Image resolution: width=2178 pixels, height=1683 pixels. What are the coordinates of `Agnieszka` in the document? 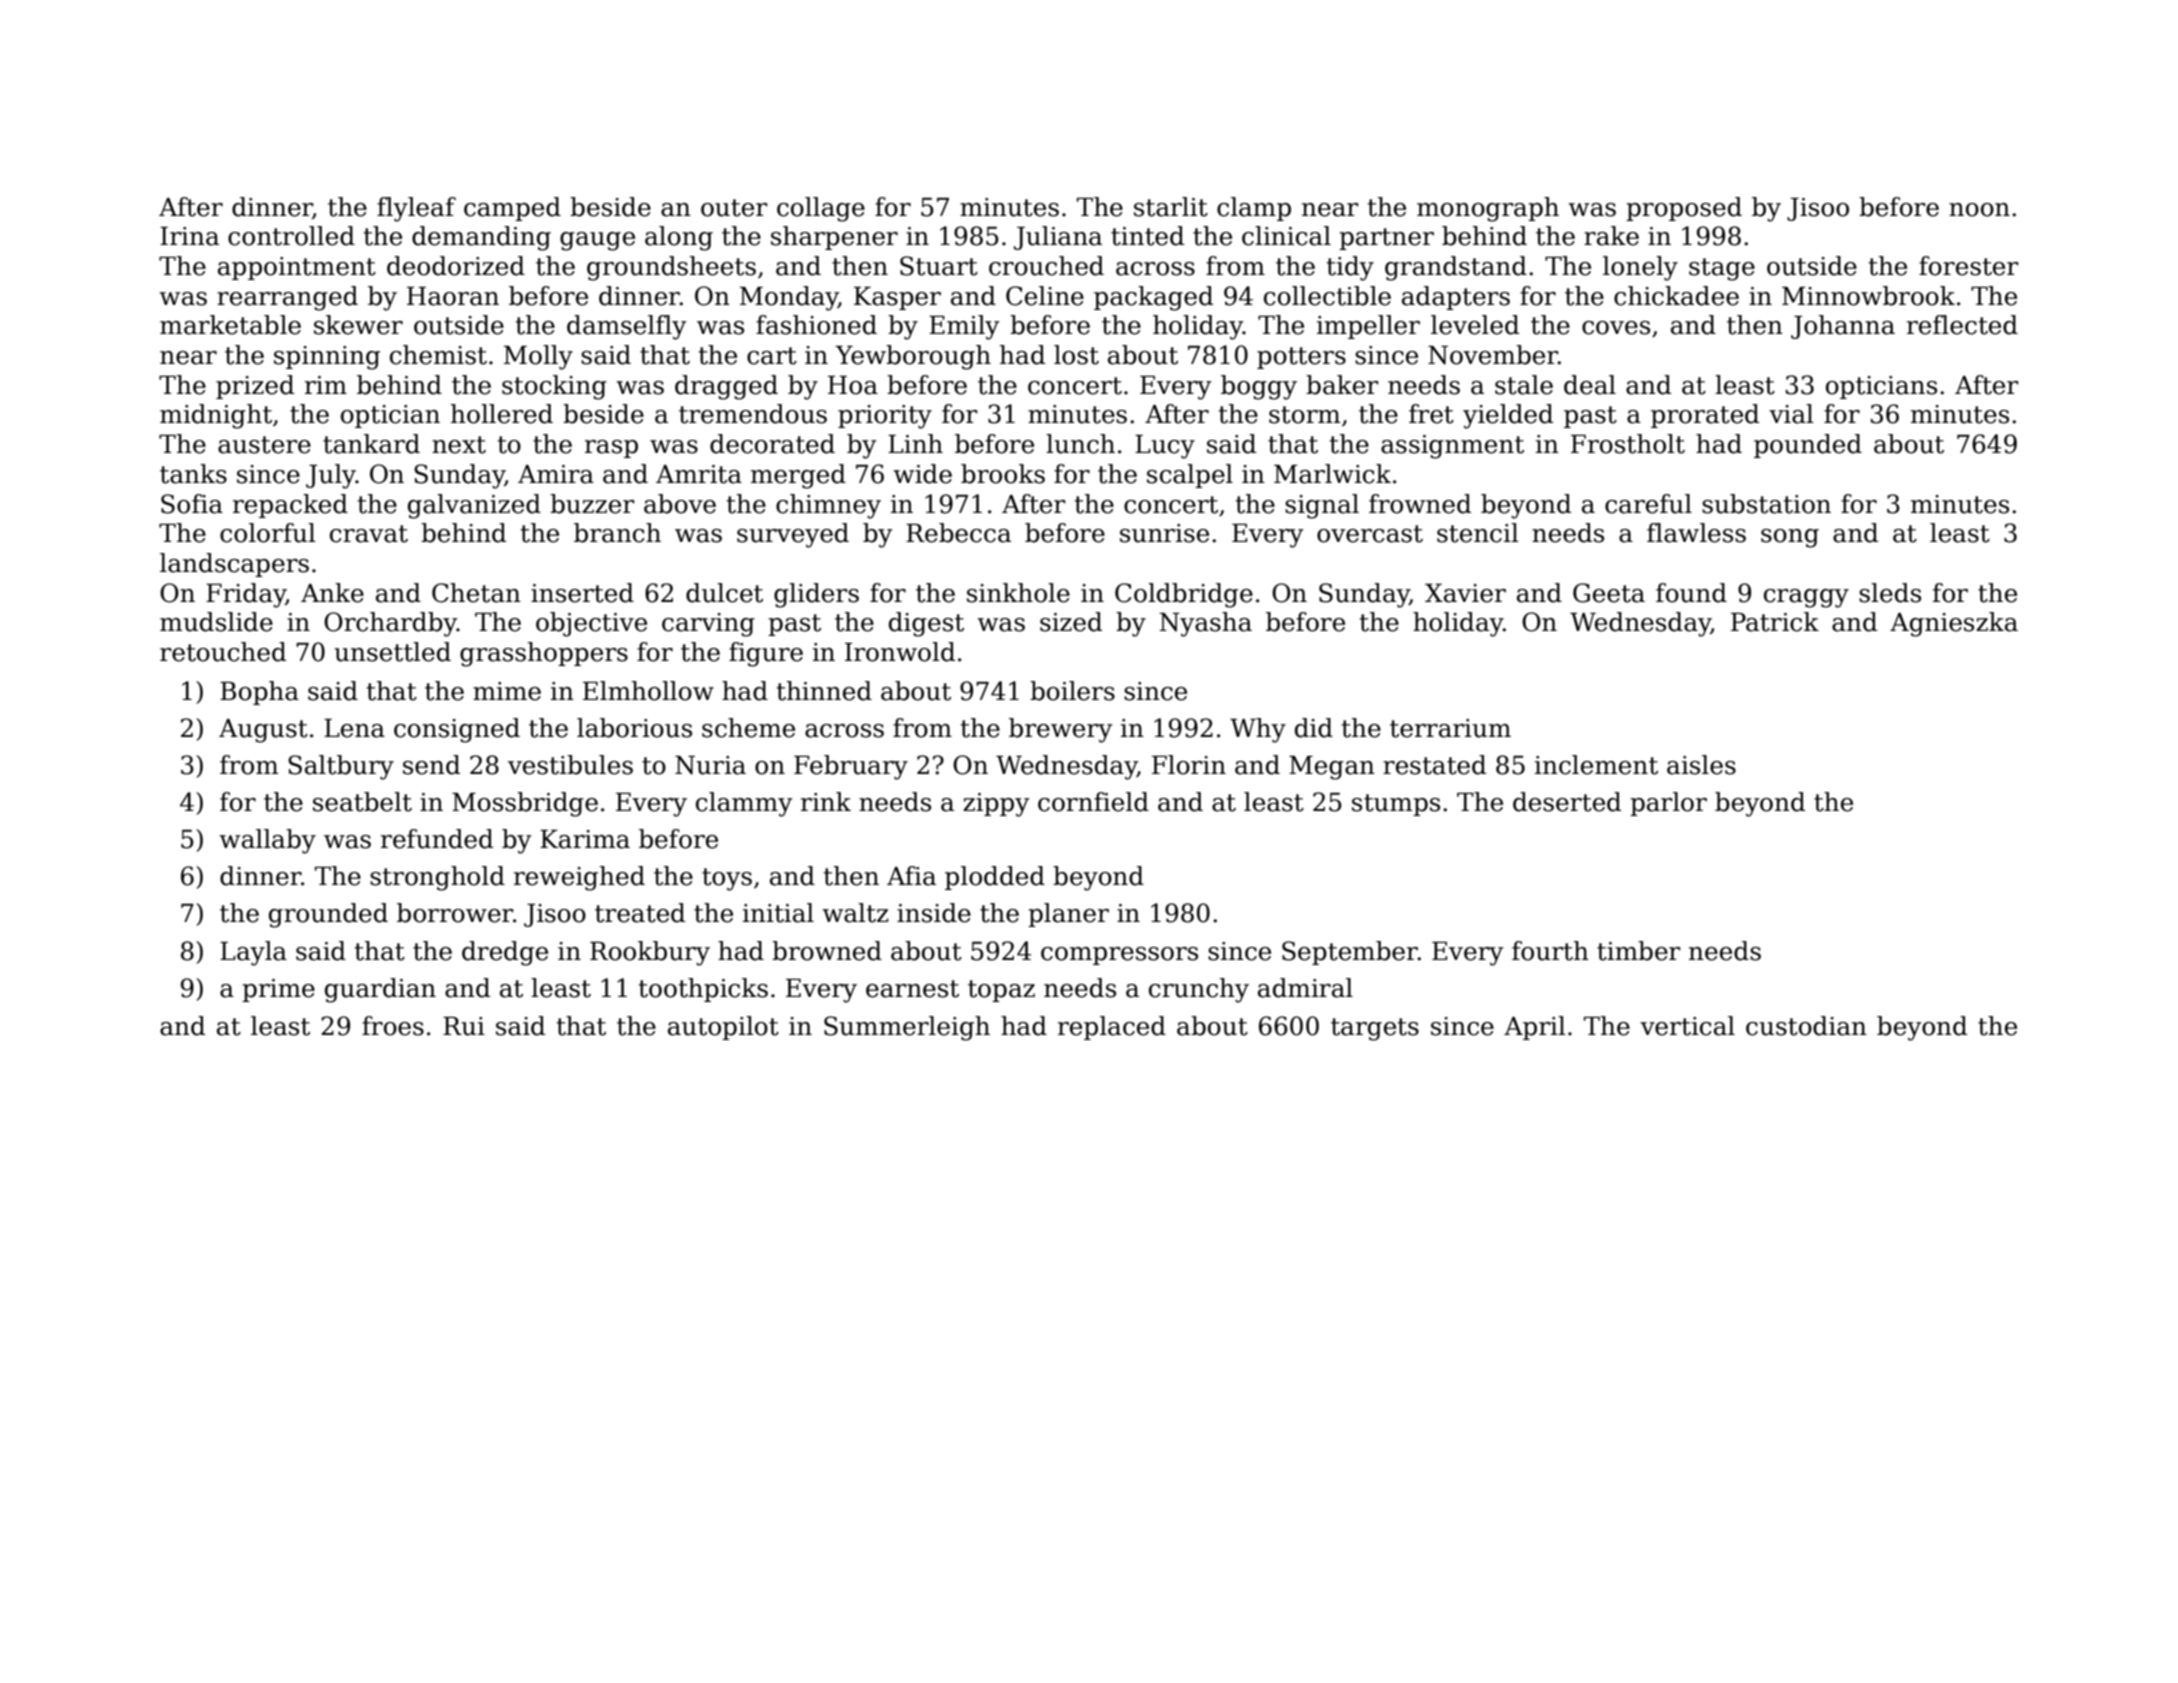 It's located at (1954, 624).
